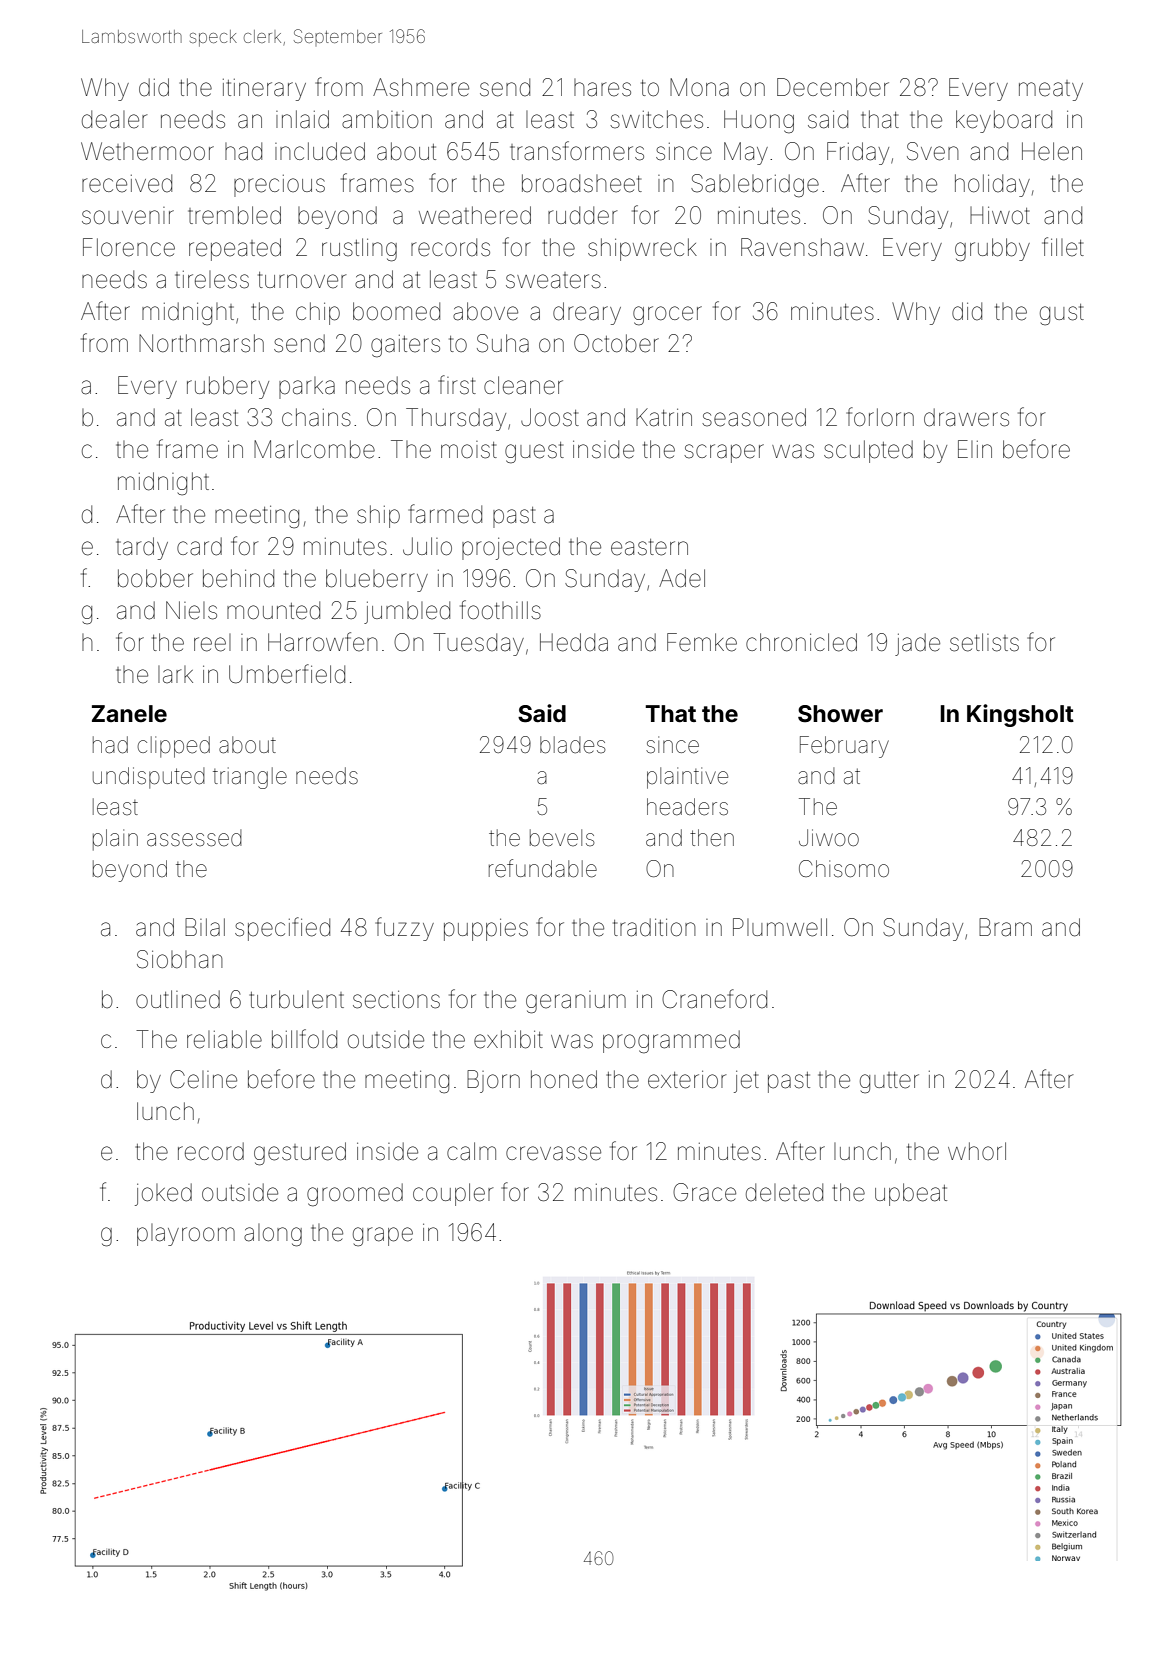  I want to click on Bram, so click(1005, 927).
